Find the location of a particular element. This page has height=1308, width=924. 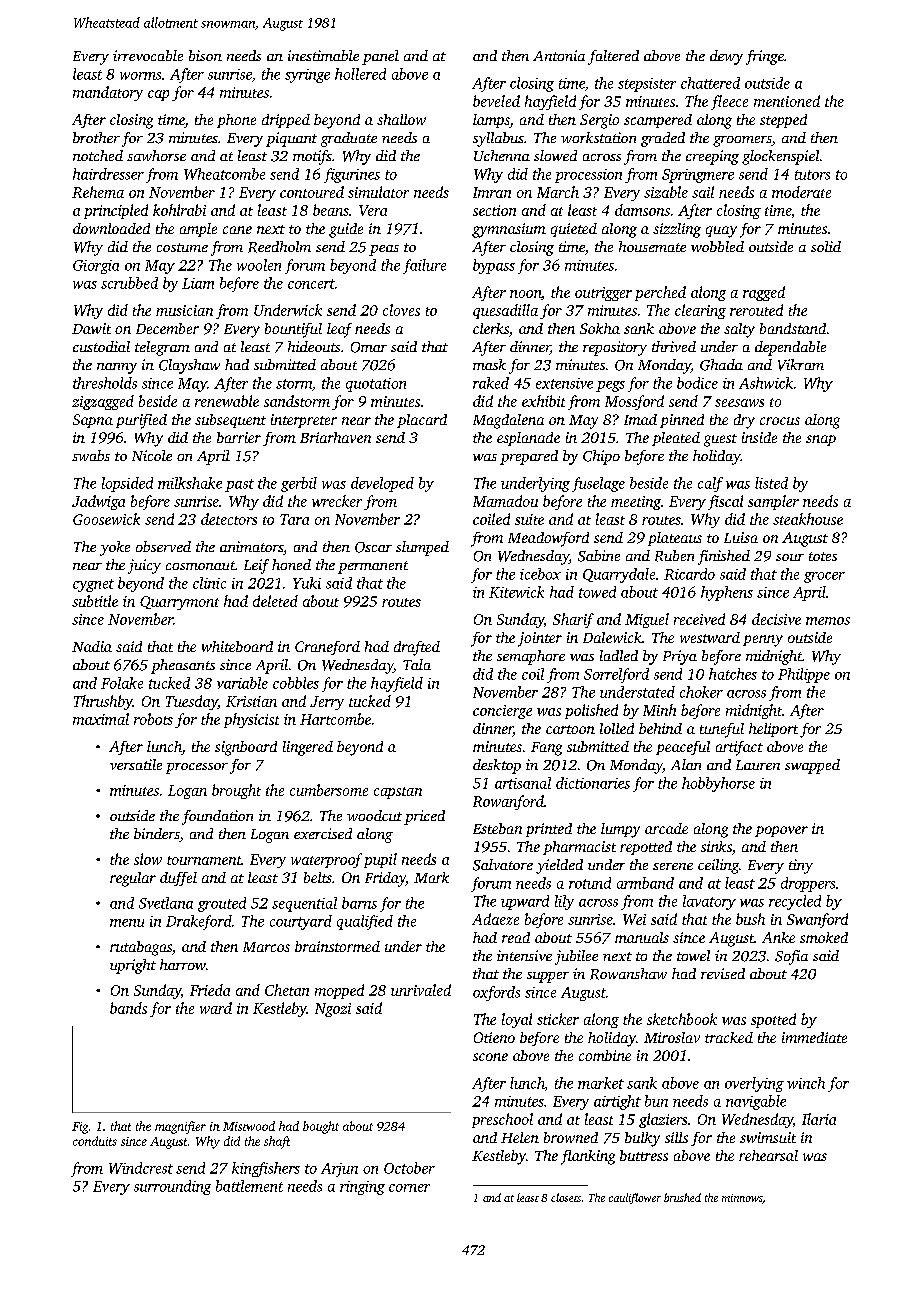

Giorgia is located at coordinates (96, 267).
